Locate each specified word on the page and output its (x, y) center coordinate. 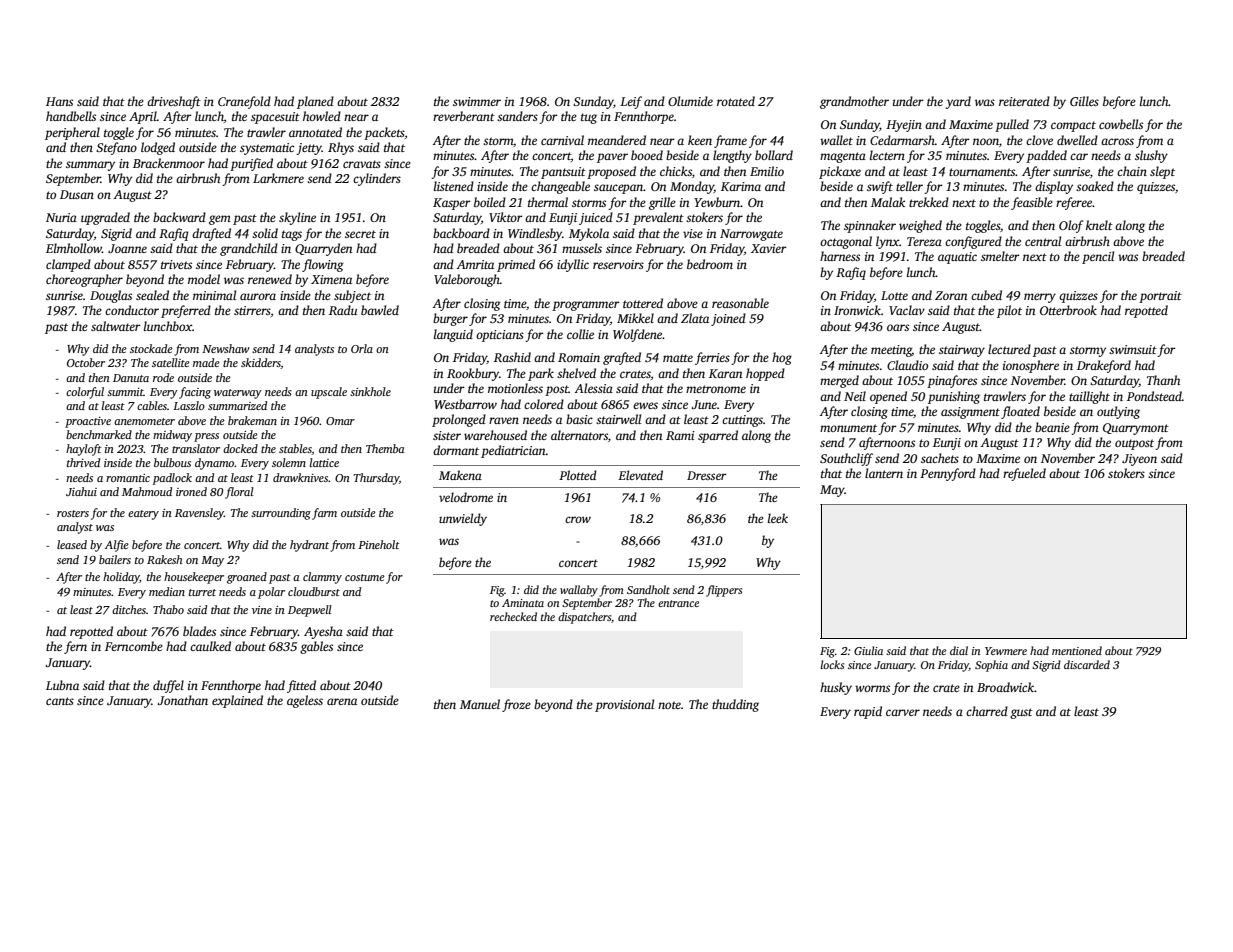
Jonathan (183, 700)
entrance (678, 603)
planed (315, 102)
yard (958, 102)
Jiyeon (1139, 460)
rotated (736, 101)
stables (295, 449)
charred (987, 711)
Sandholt (648, 589)
